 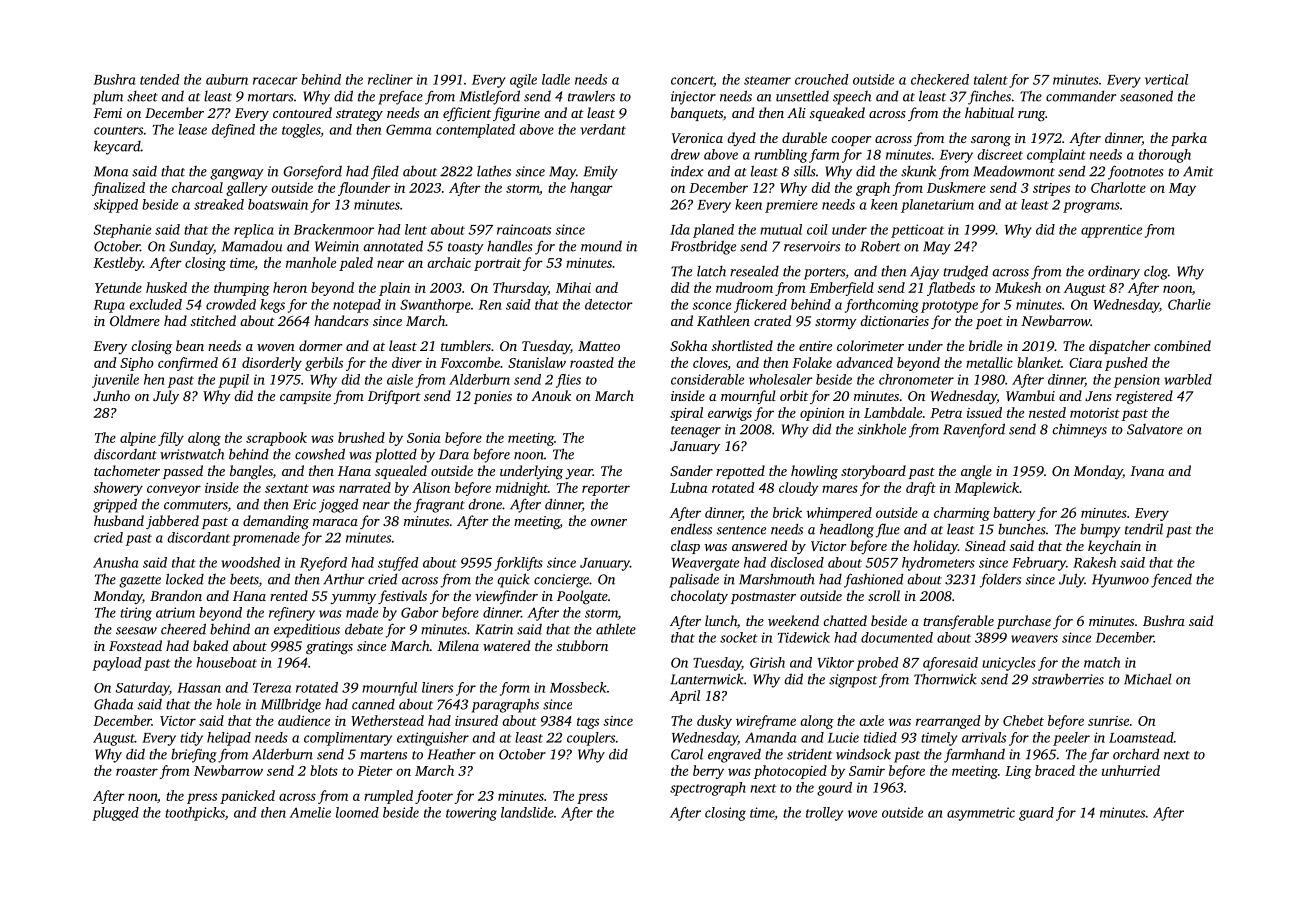 I want to click on roaster, so click(x=137, y=771).
